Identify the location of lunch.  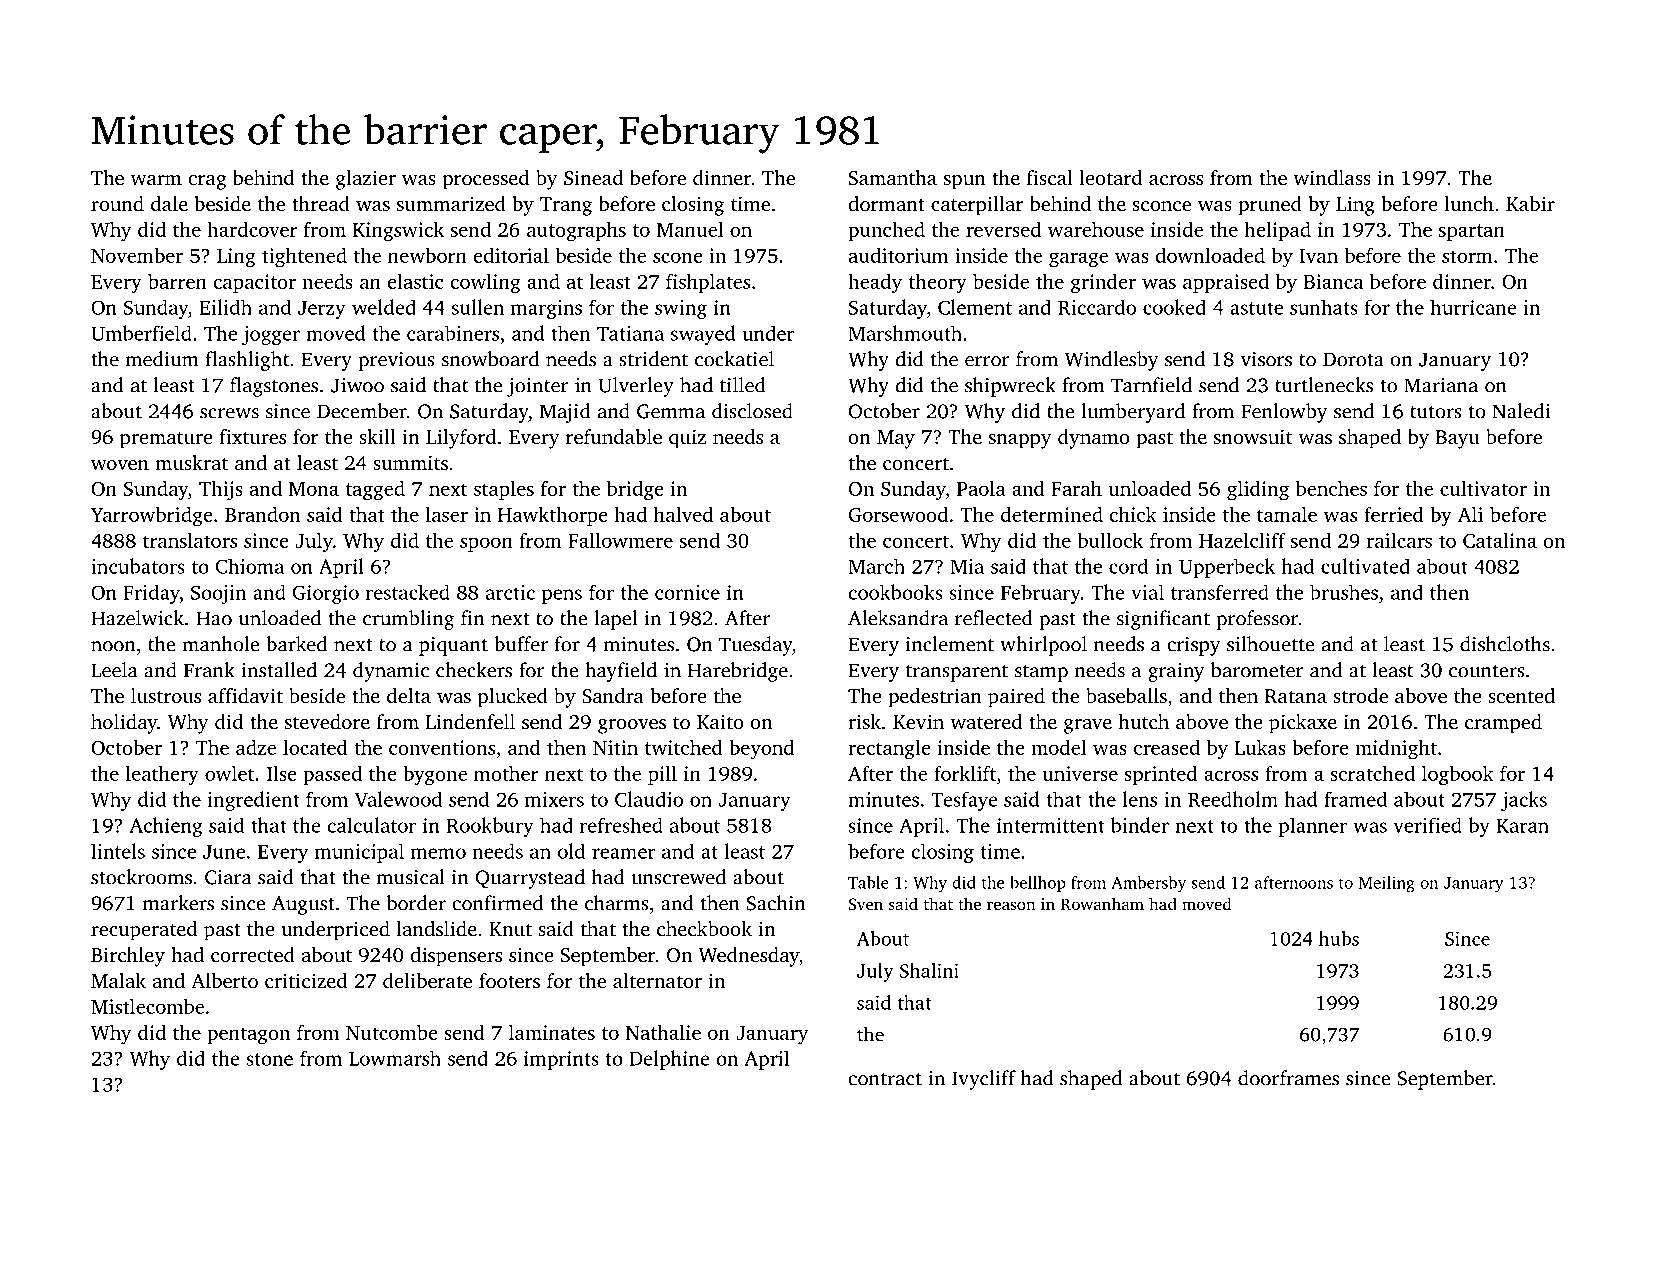
(1469, 203).
